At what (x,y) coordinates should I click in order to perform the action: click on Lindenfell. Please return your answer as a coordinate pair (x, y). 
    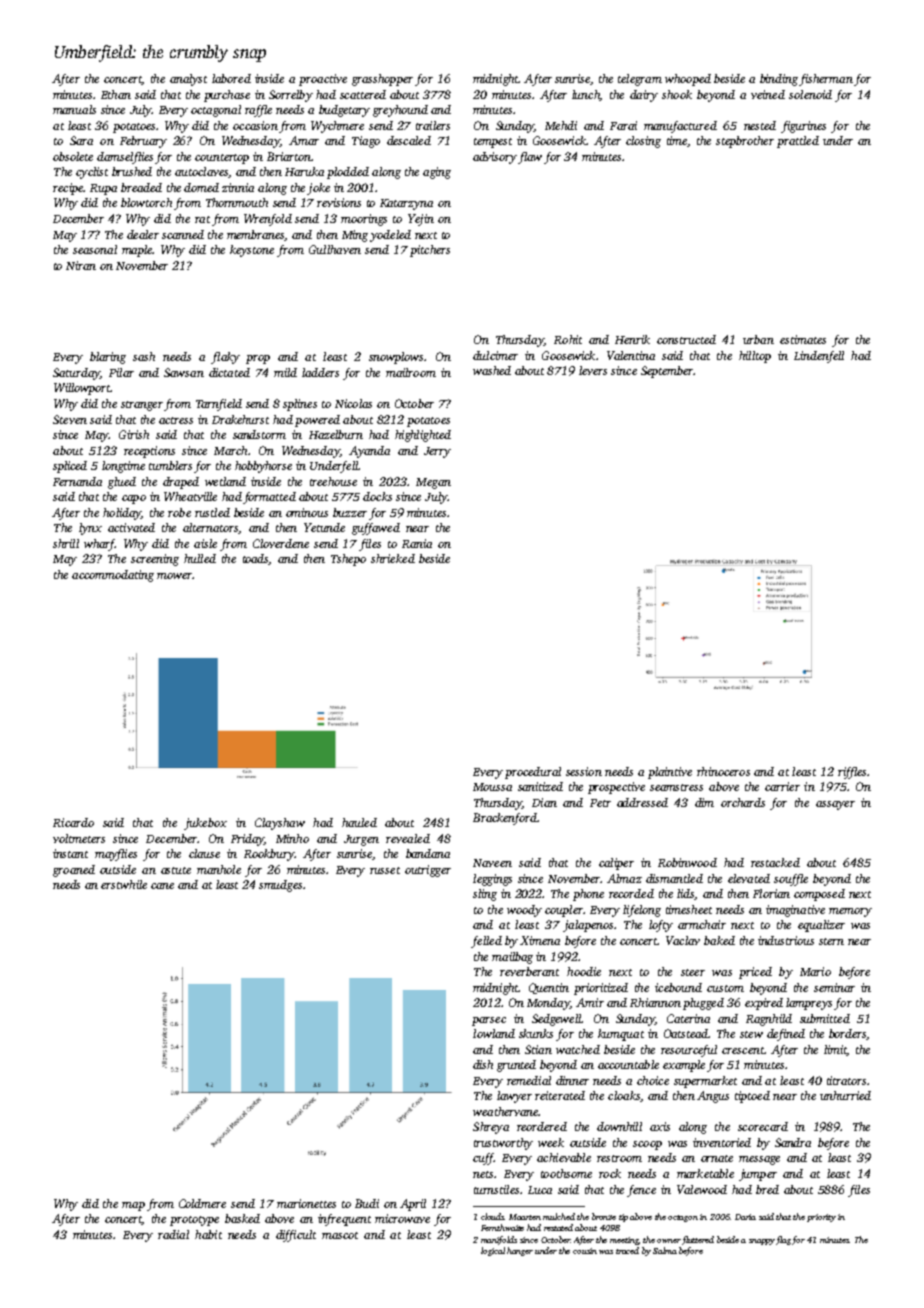
    Looking at the image, I should click on (819, 357).
